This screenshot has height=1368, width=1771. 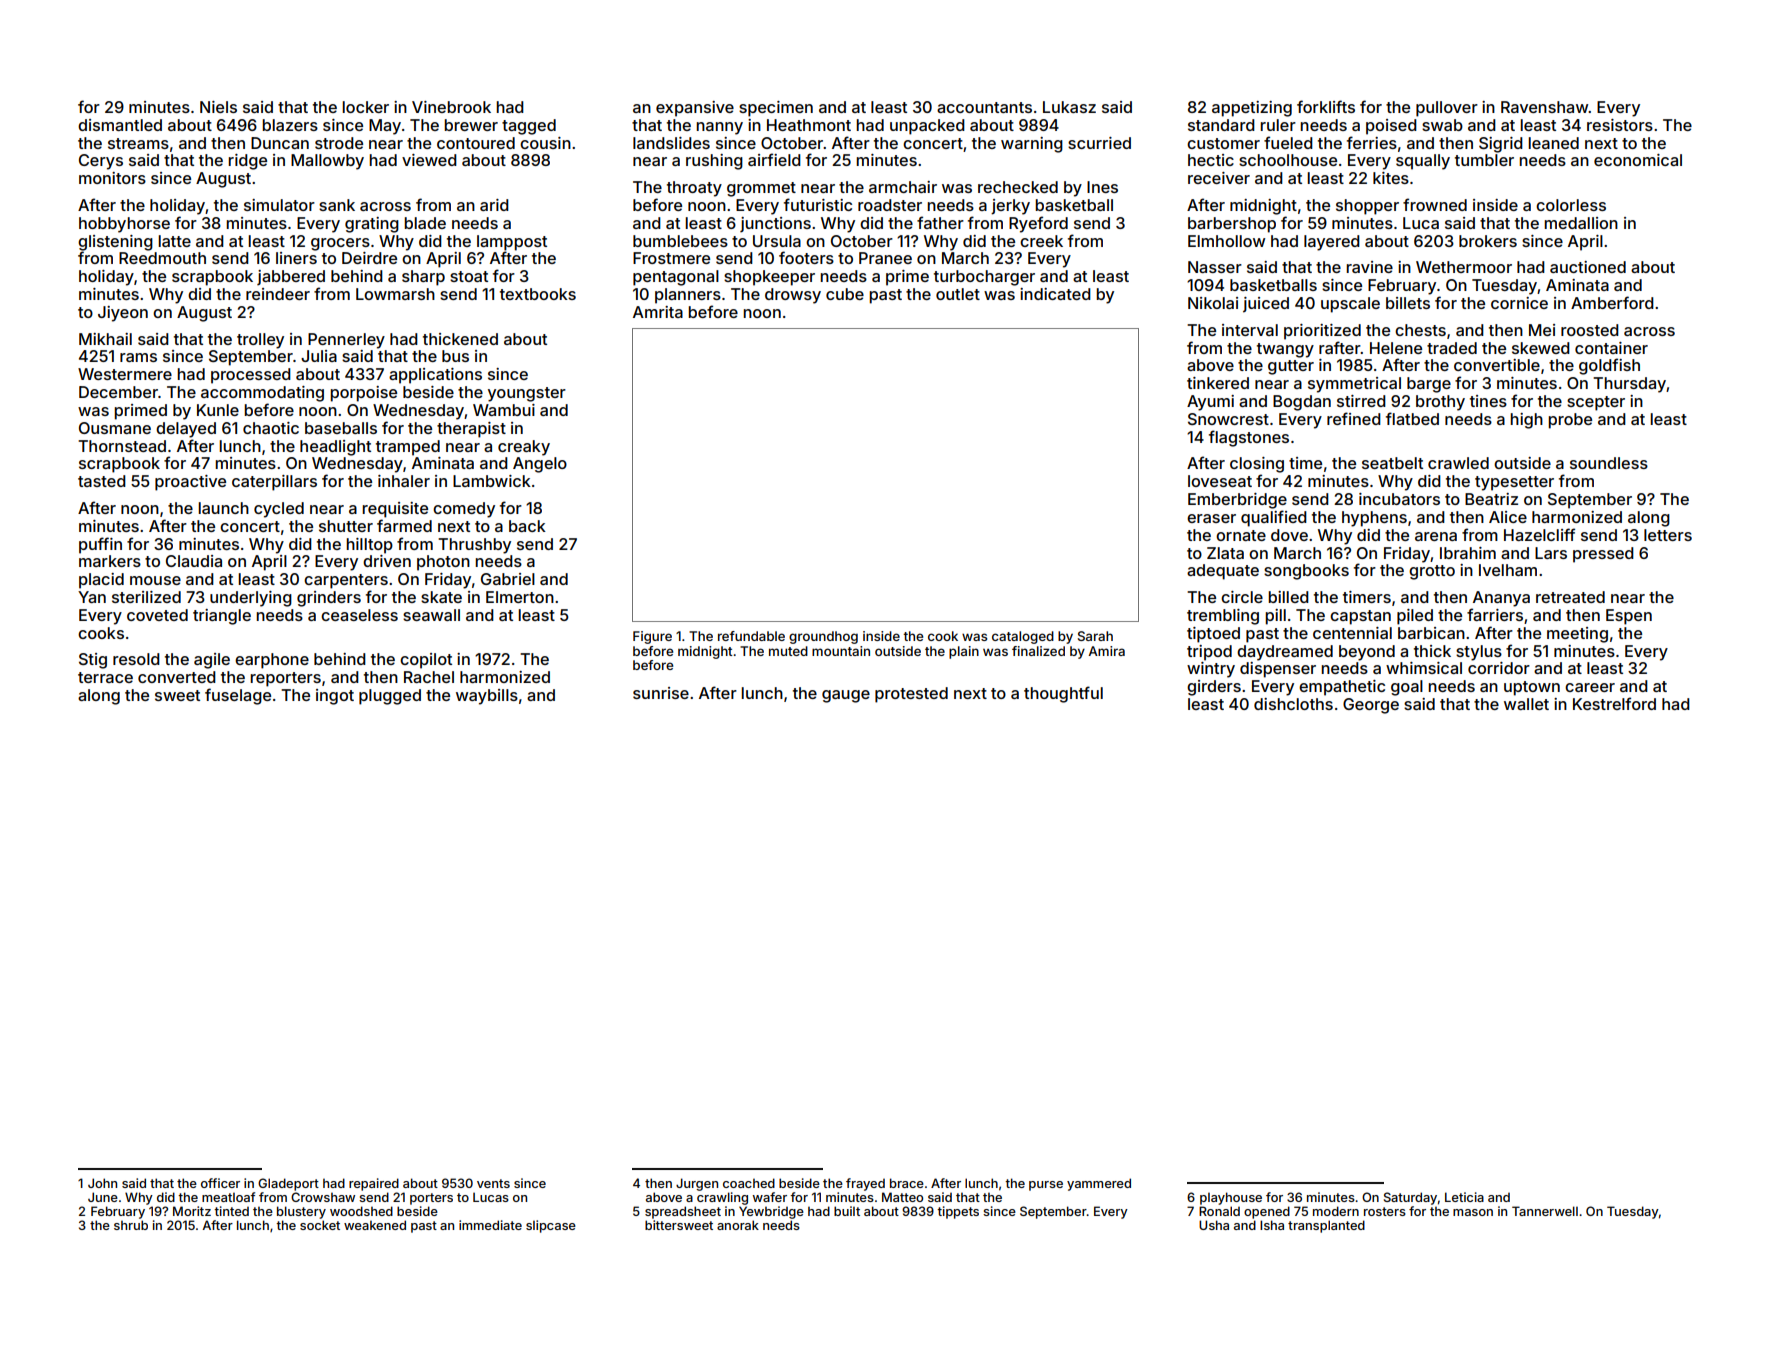 What do you see at coordinates (1063, 694) in the screenshot?
I see `thoughtful` at bounding box center [1063, 694].
